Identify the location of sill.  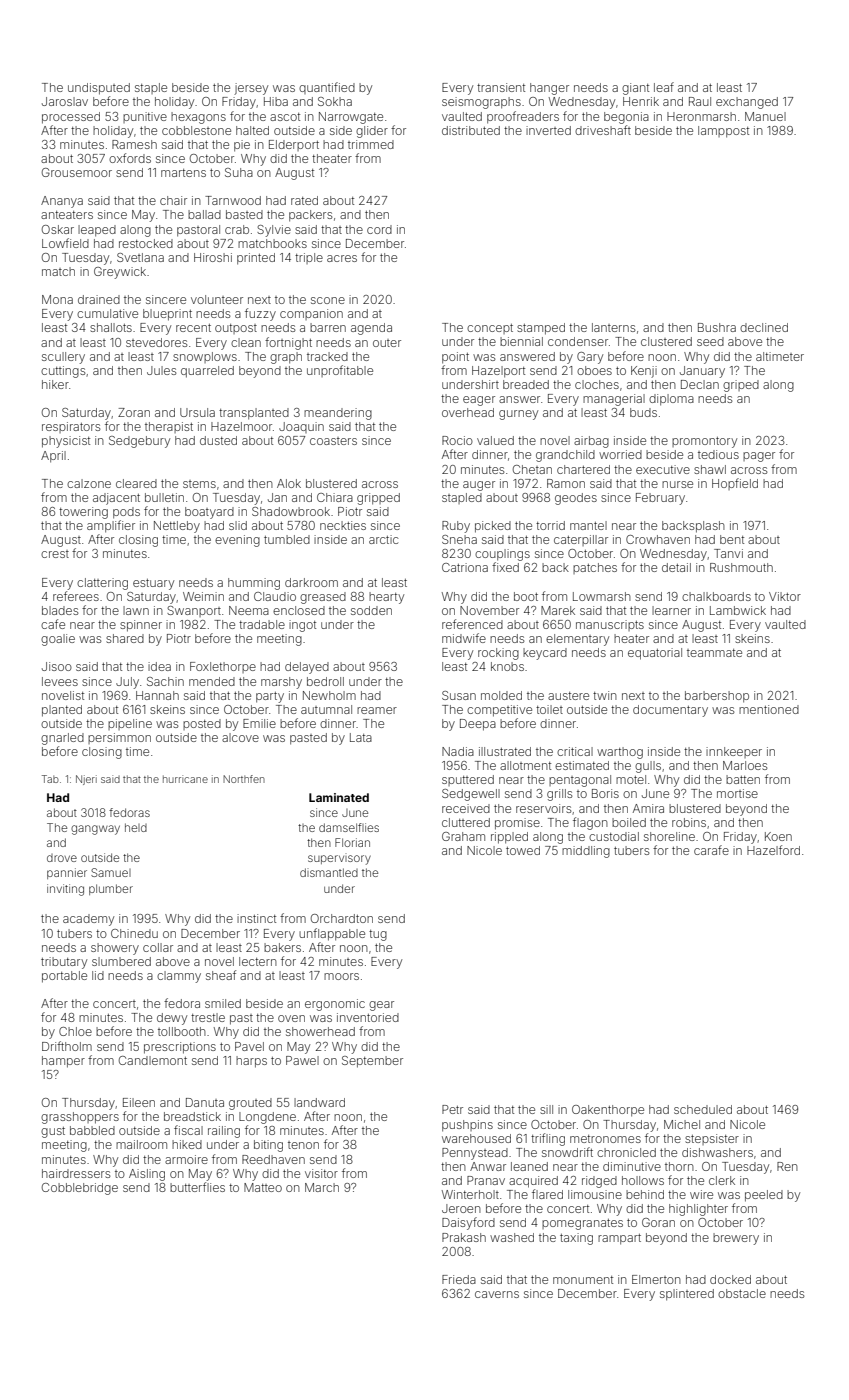
(546, 1109).
